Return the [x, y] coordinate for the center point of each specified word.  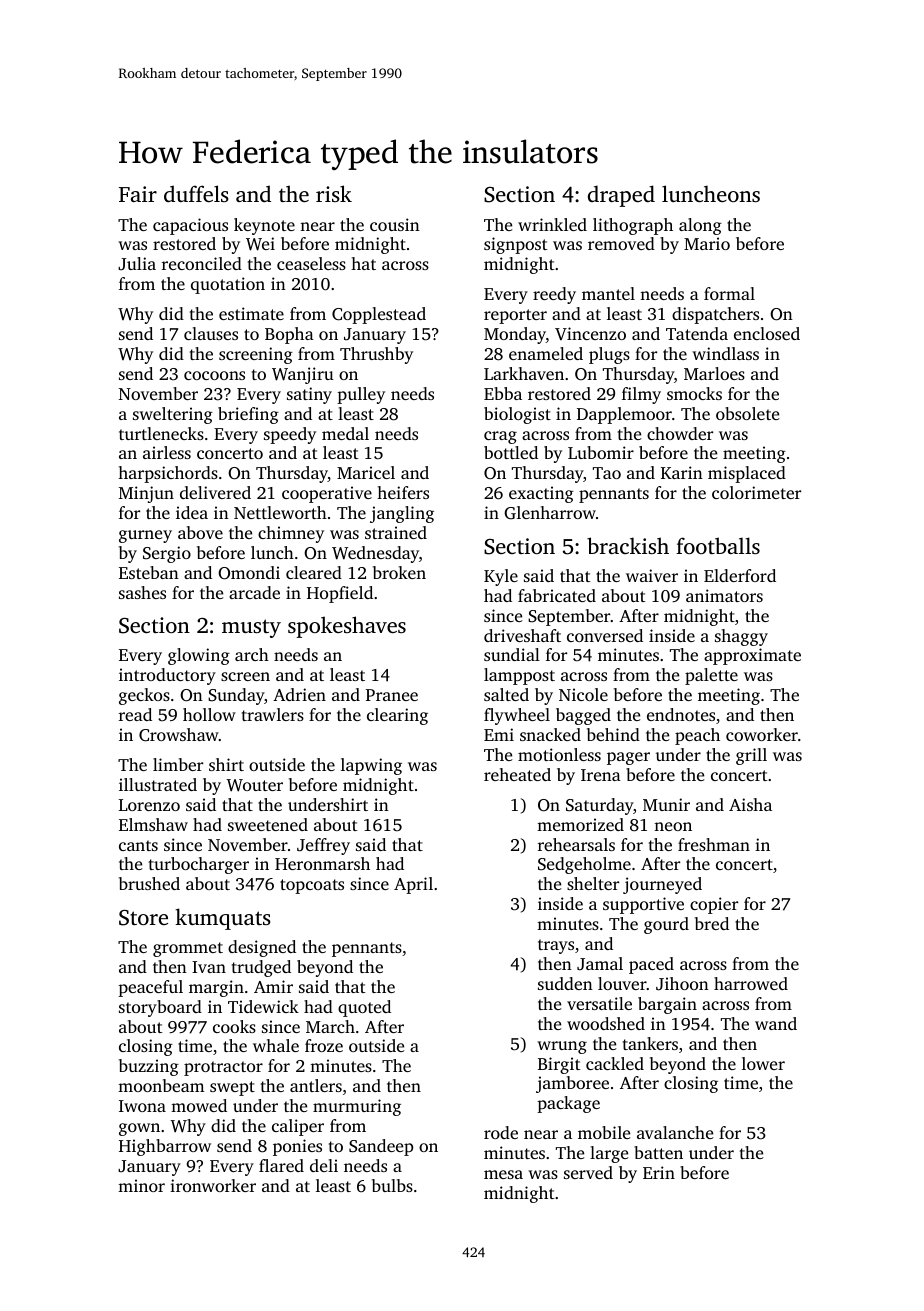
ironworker [213, 1185]
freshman [714, 844]
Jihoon [682, 984]
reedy [554, 295]
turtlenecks [161, 433]
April [413, 885]
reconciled [202, 263]
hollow [209, 714]
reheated [517, 774]
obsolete [747, 413]
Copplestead [379, 315]
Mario [707, 243]
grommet [188, 949]
